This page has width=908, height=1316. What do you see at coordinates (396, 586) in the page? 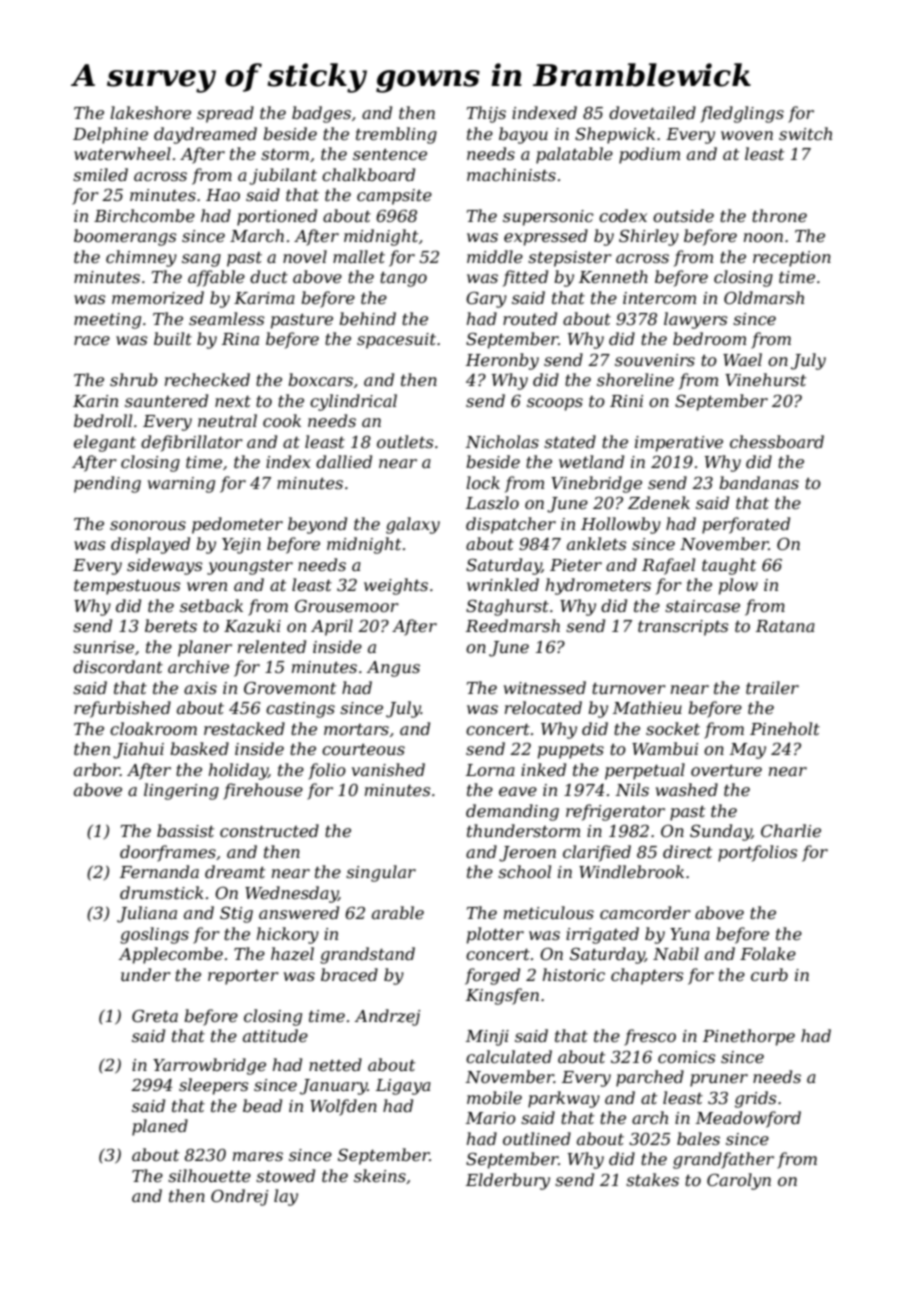
I see `weights` at bounding box center [396, 586].
